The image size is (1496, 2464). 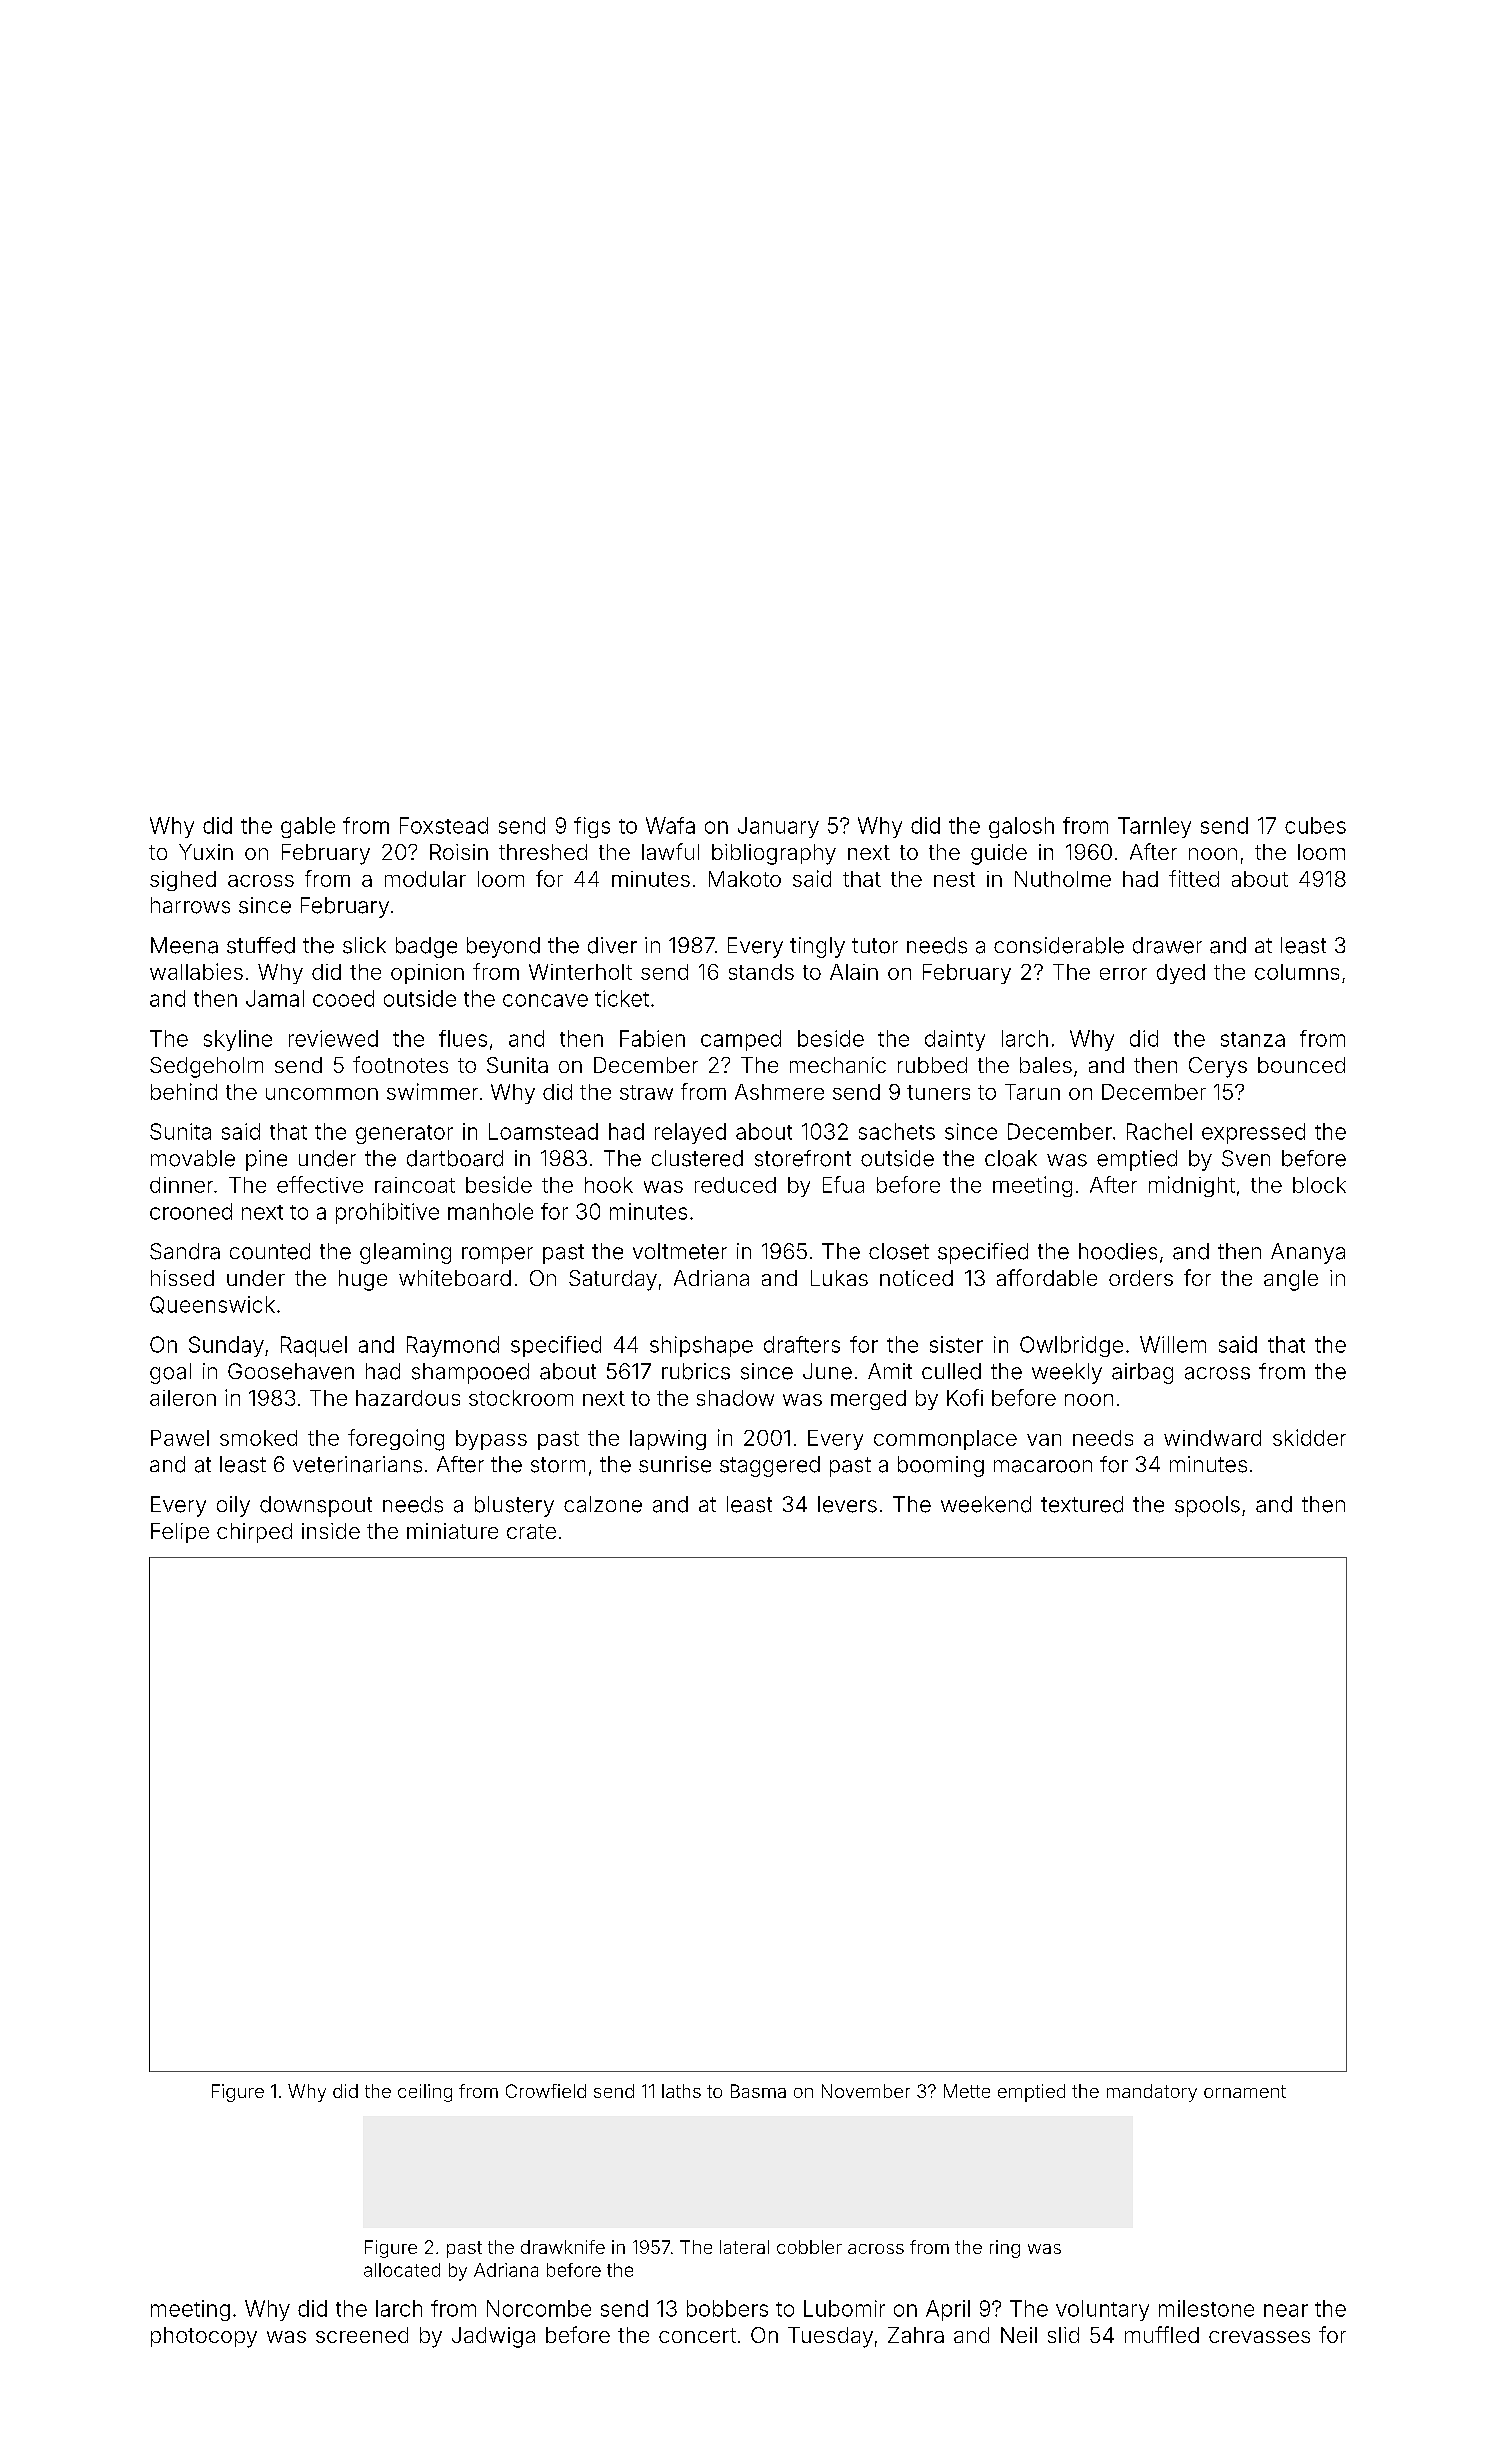 I want to click on concert, so click(x=697, y=2335).
